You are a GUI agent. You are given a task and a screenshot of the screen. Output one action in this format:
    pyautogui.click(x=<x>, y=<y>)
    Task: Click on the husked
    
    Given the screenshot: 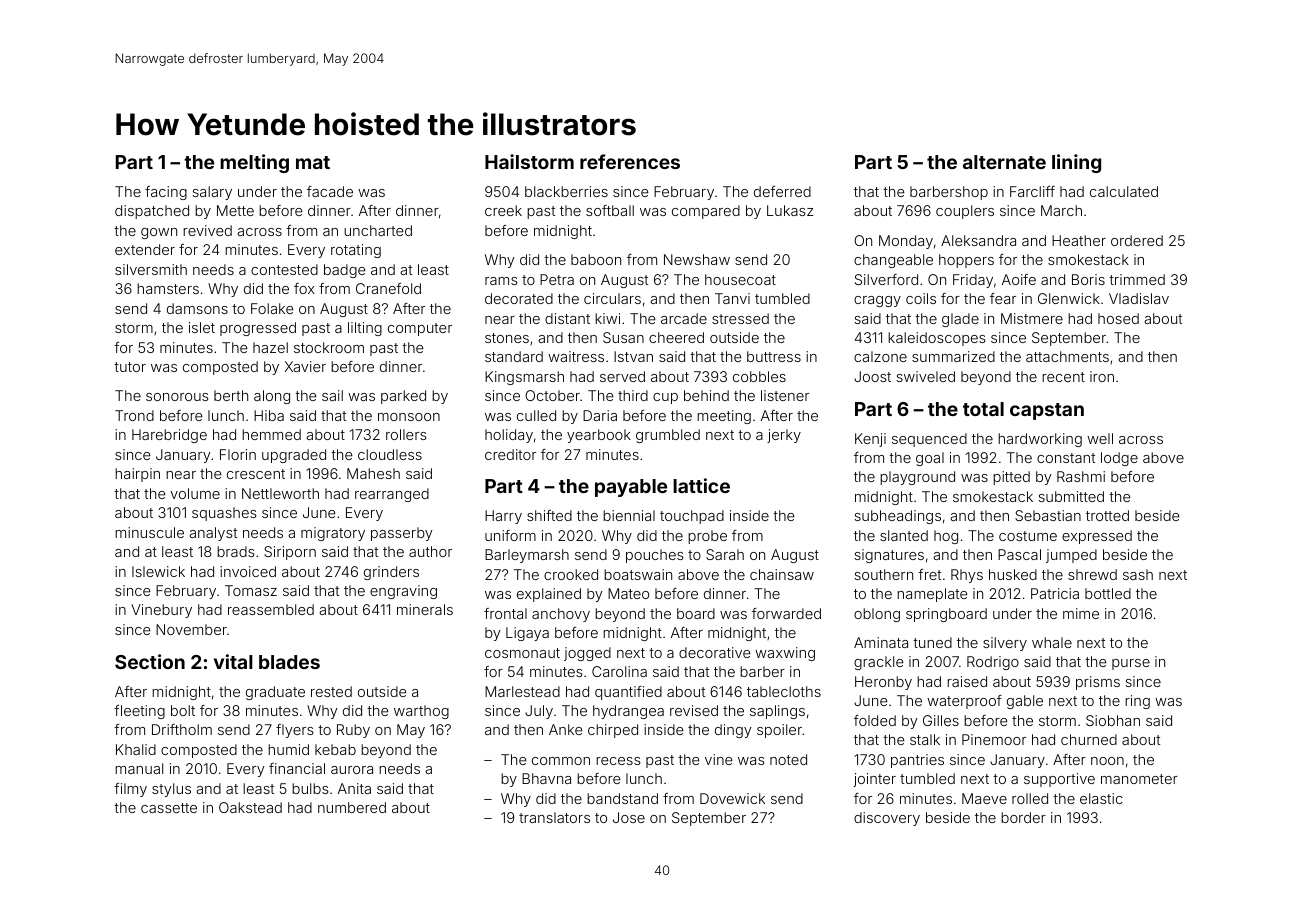 What is the action you would take?
    pyautogui.click(x=1013, y=574)
